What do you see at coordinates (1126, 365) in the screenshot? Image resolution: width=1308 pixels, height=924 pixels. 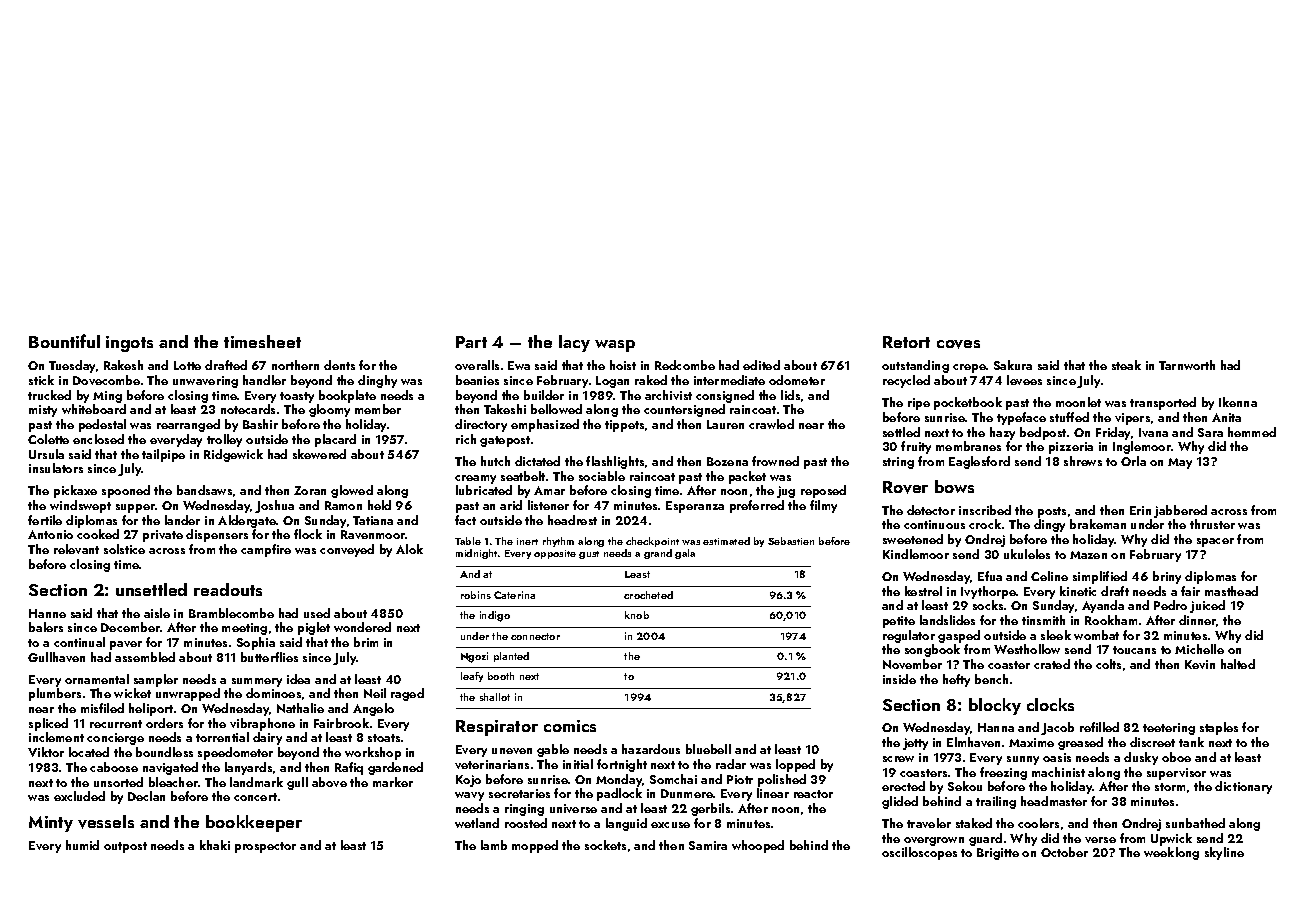 I see `steak` at bounding box center [1126, 365].
